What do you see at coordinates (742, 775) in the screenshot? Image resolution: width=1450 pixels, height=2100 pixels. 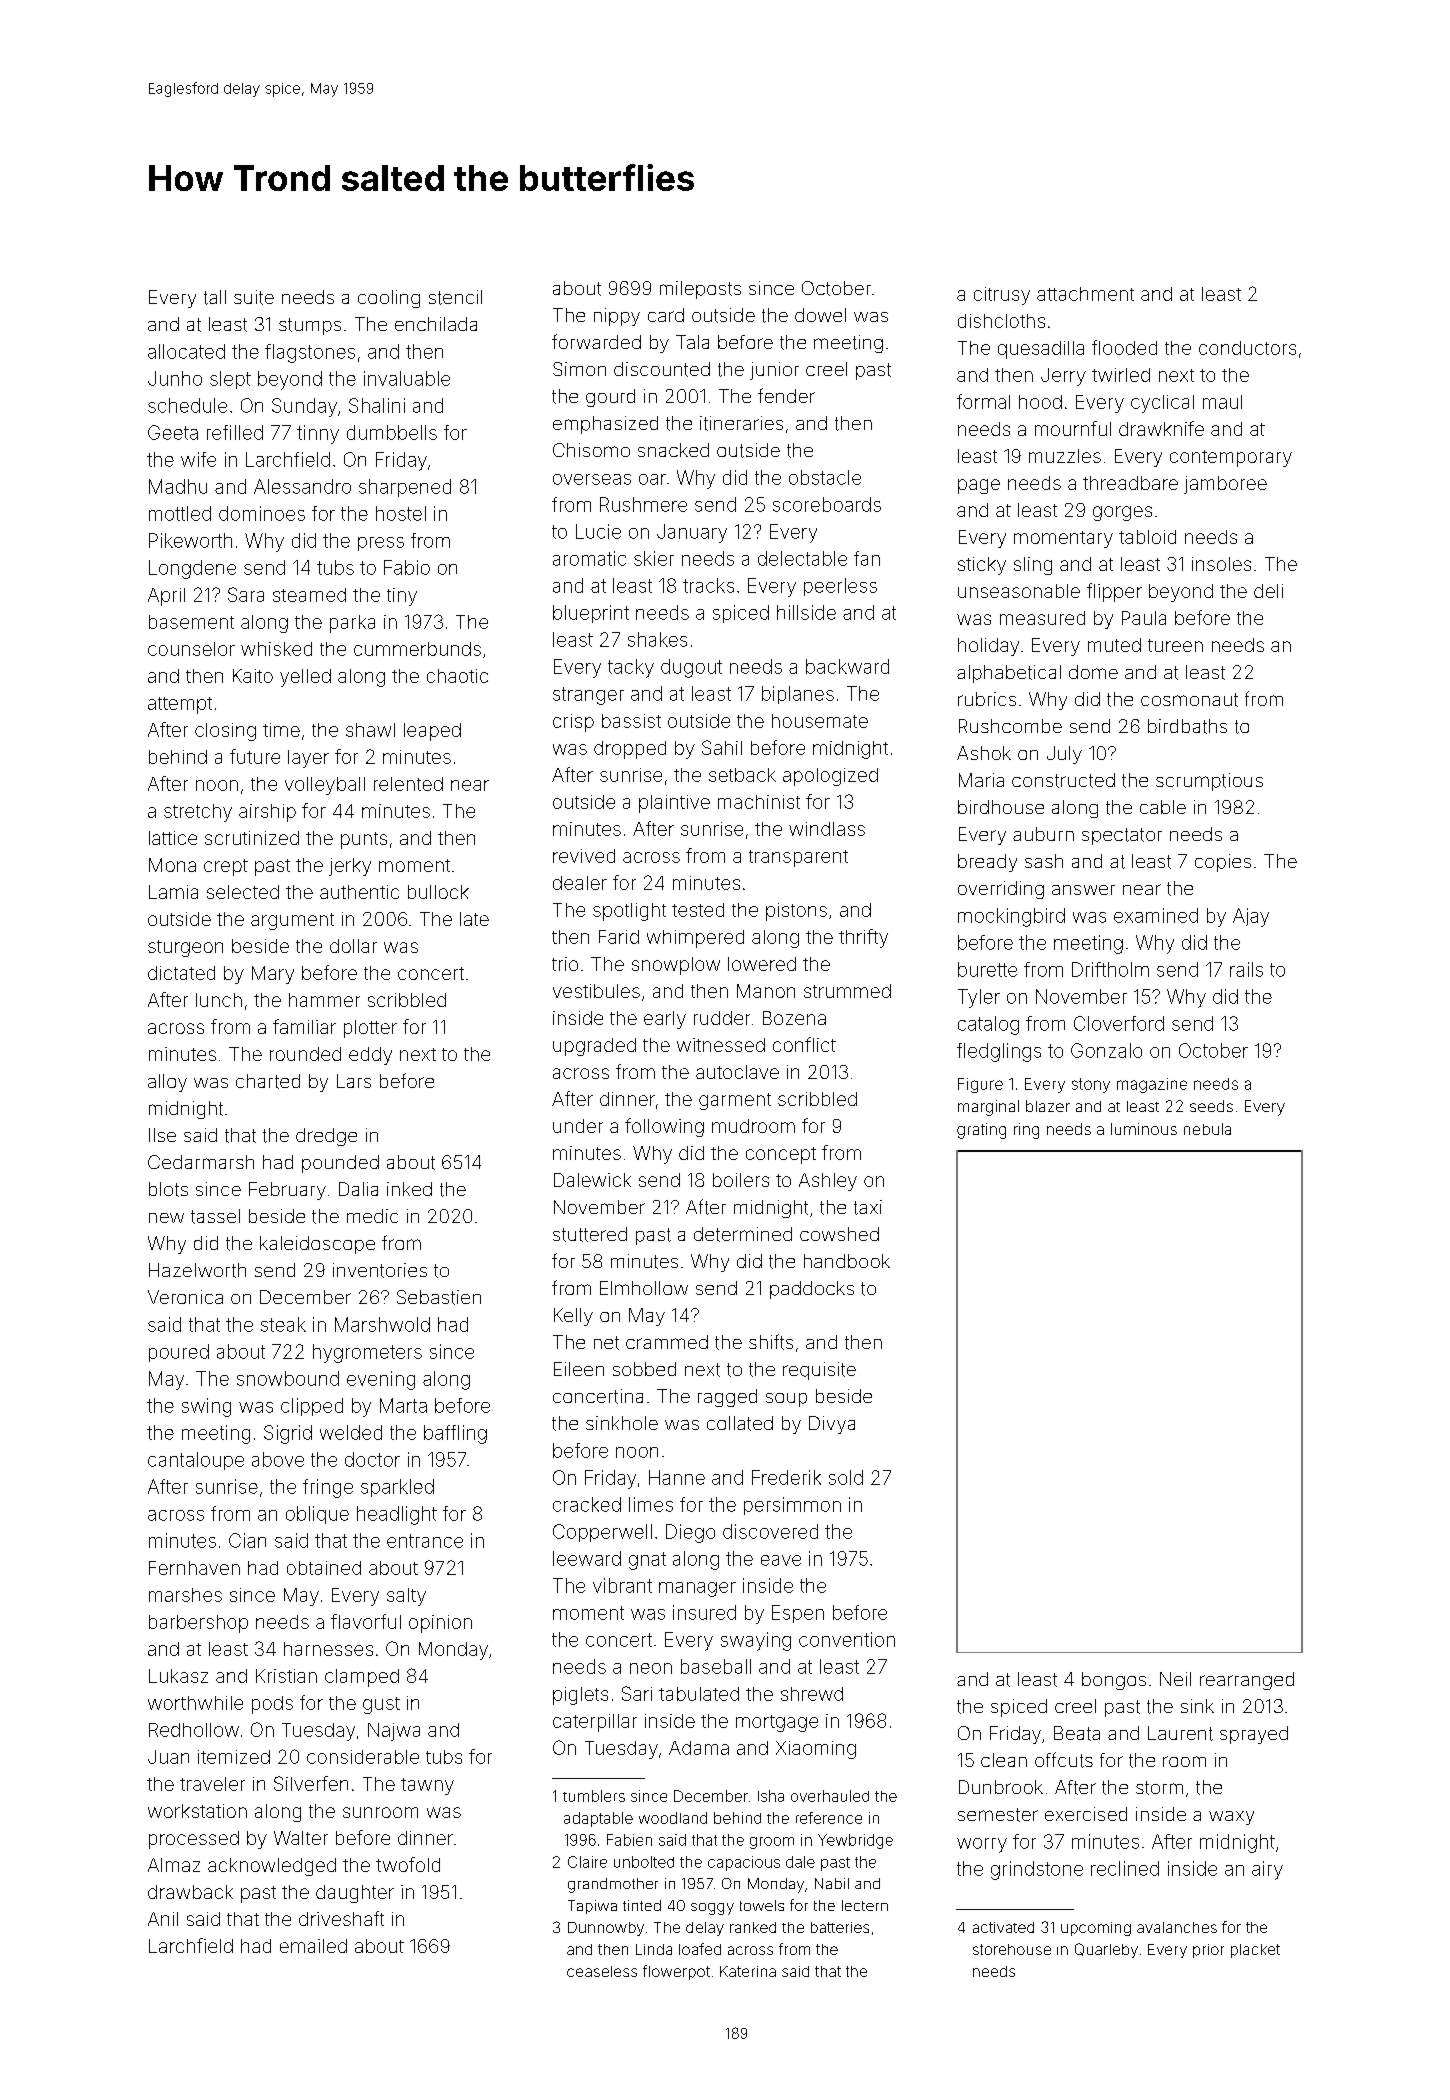 I see `setback` at bounding box center [742, 775].
